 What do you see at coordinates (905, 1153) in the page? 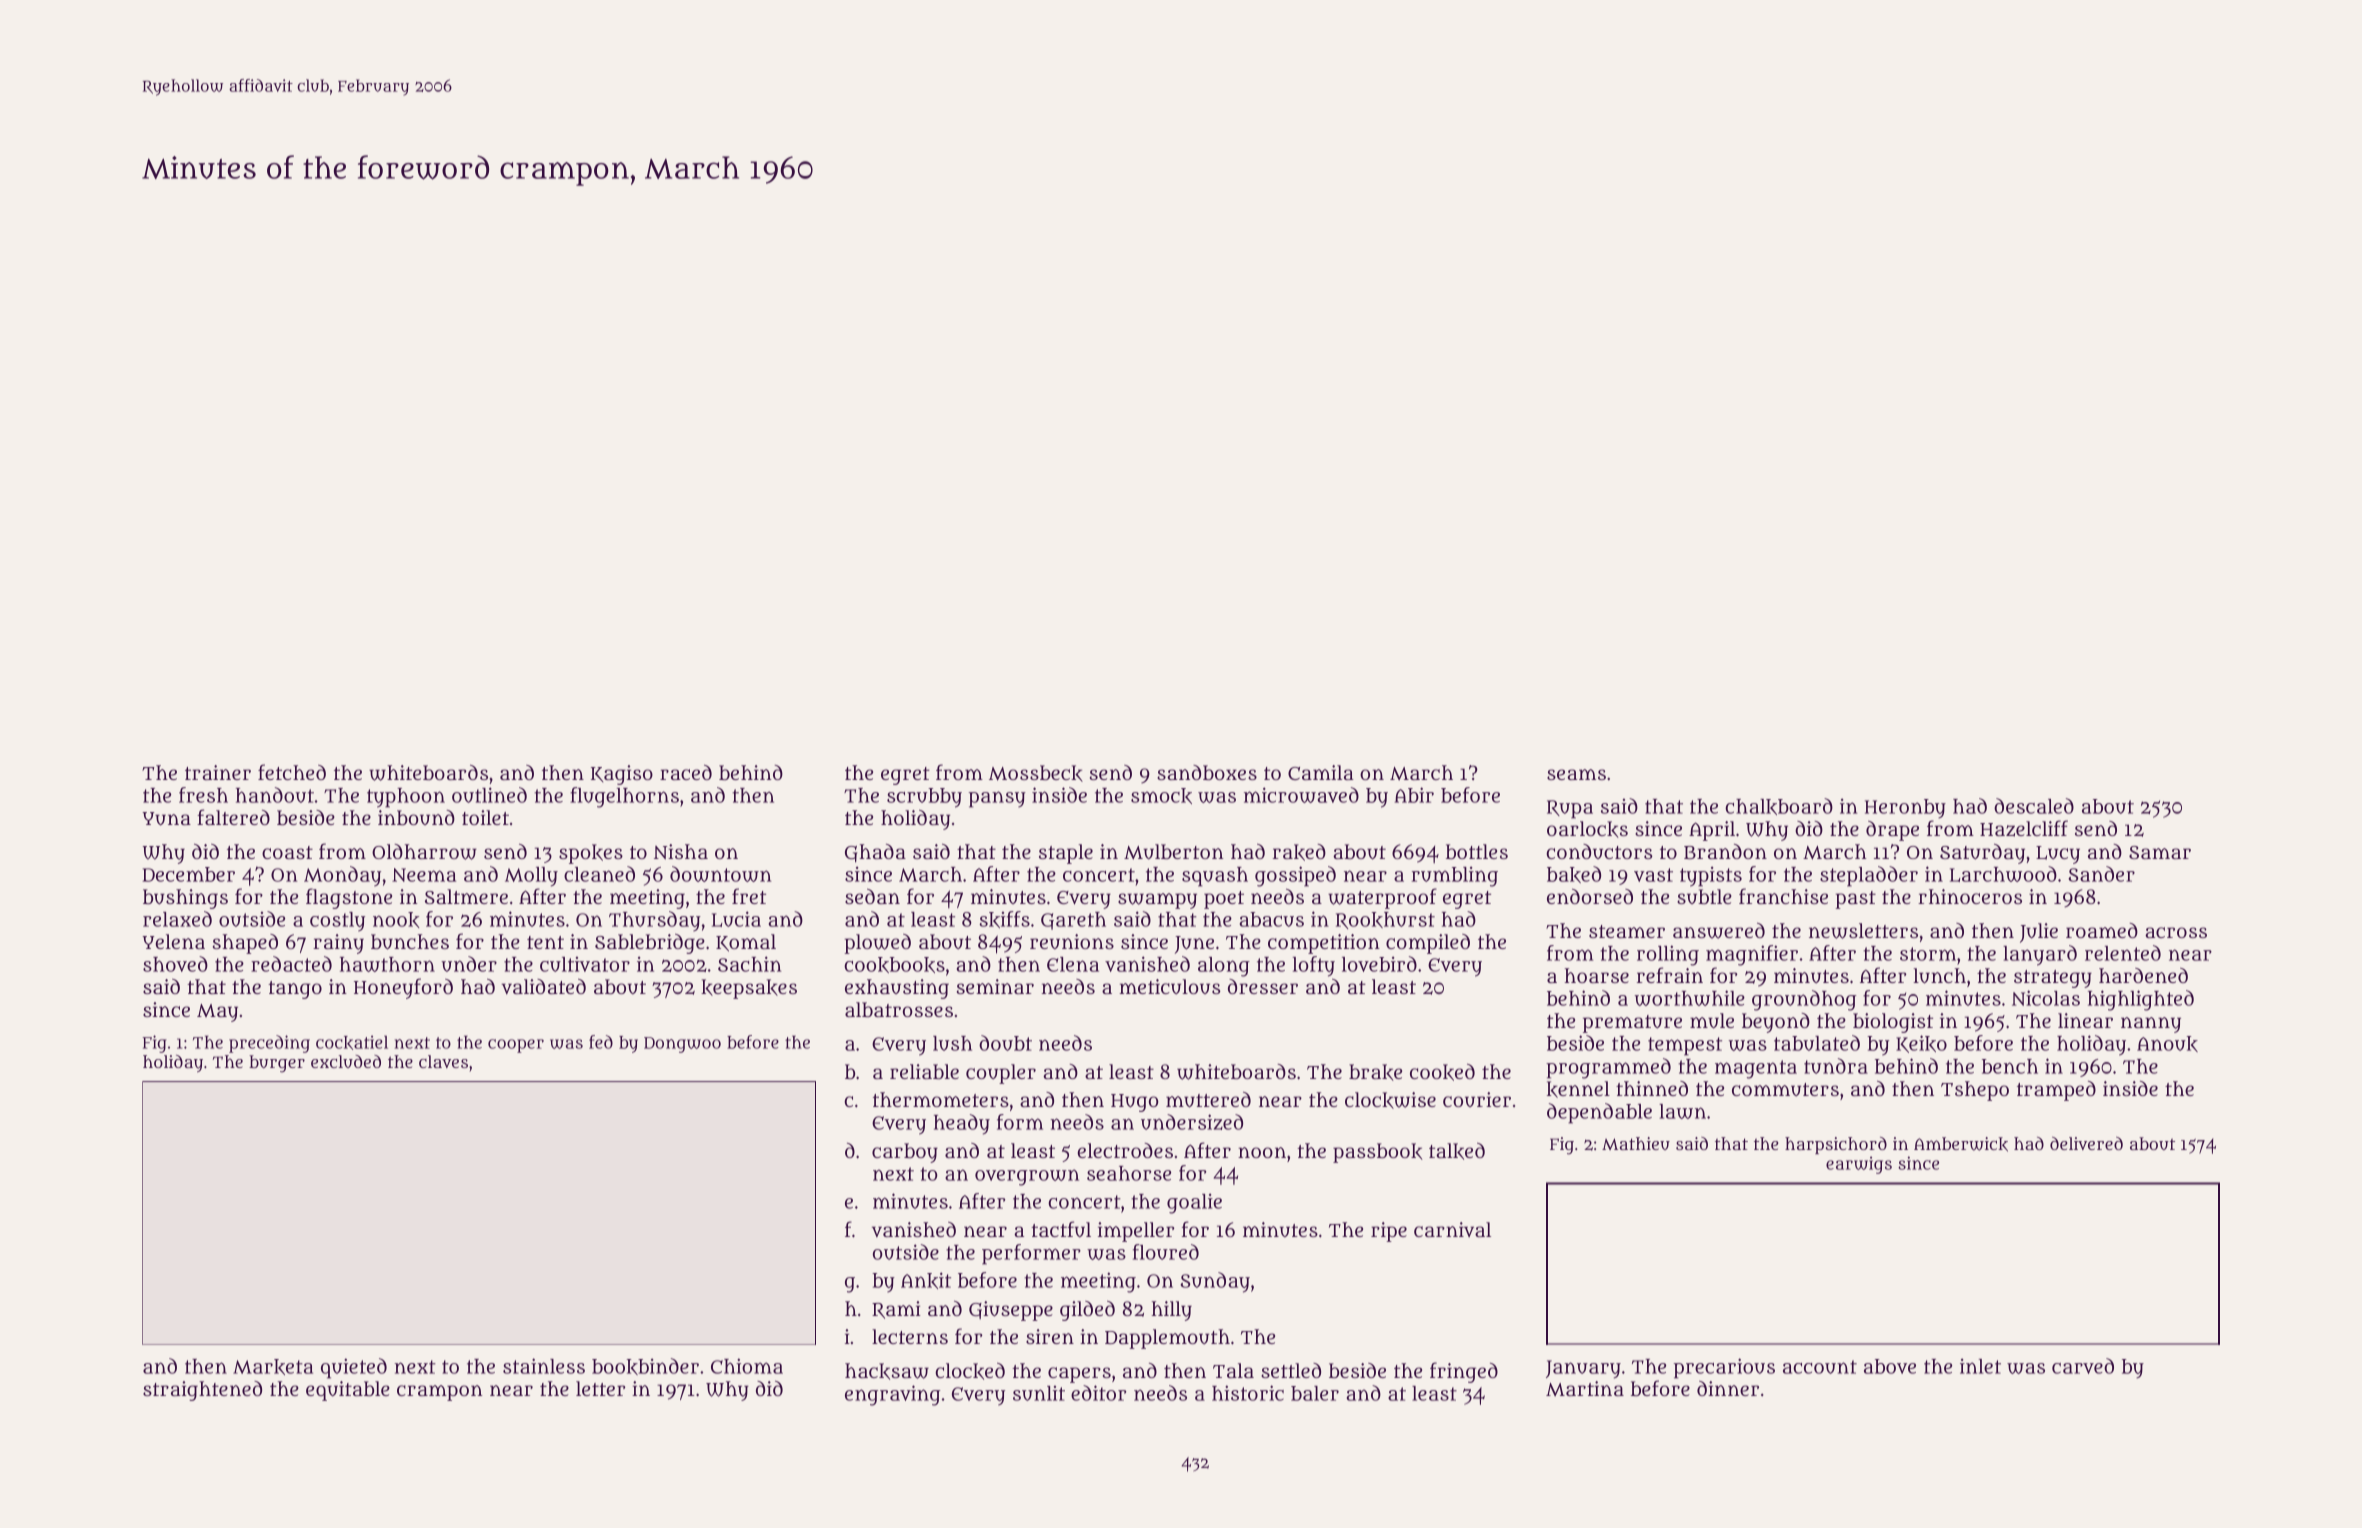
I see `carboy` at bounding box center [905, 1153].
